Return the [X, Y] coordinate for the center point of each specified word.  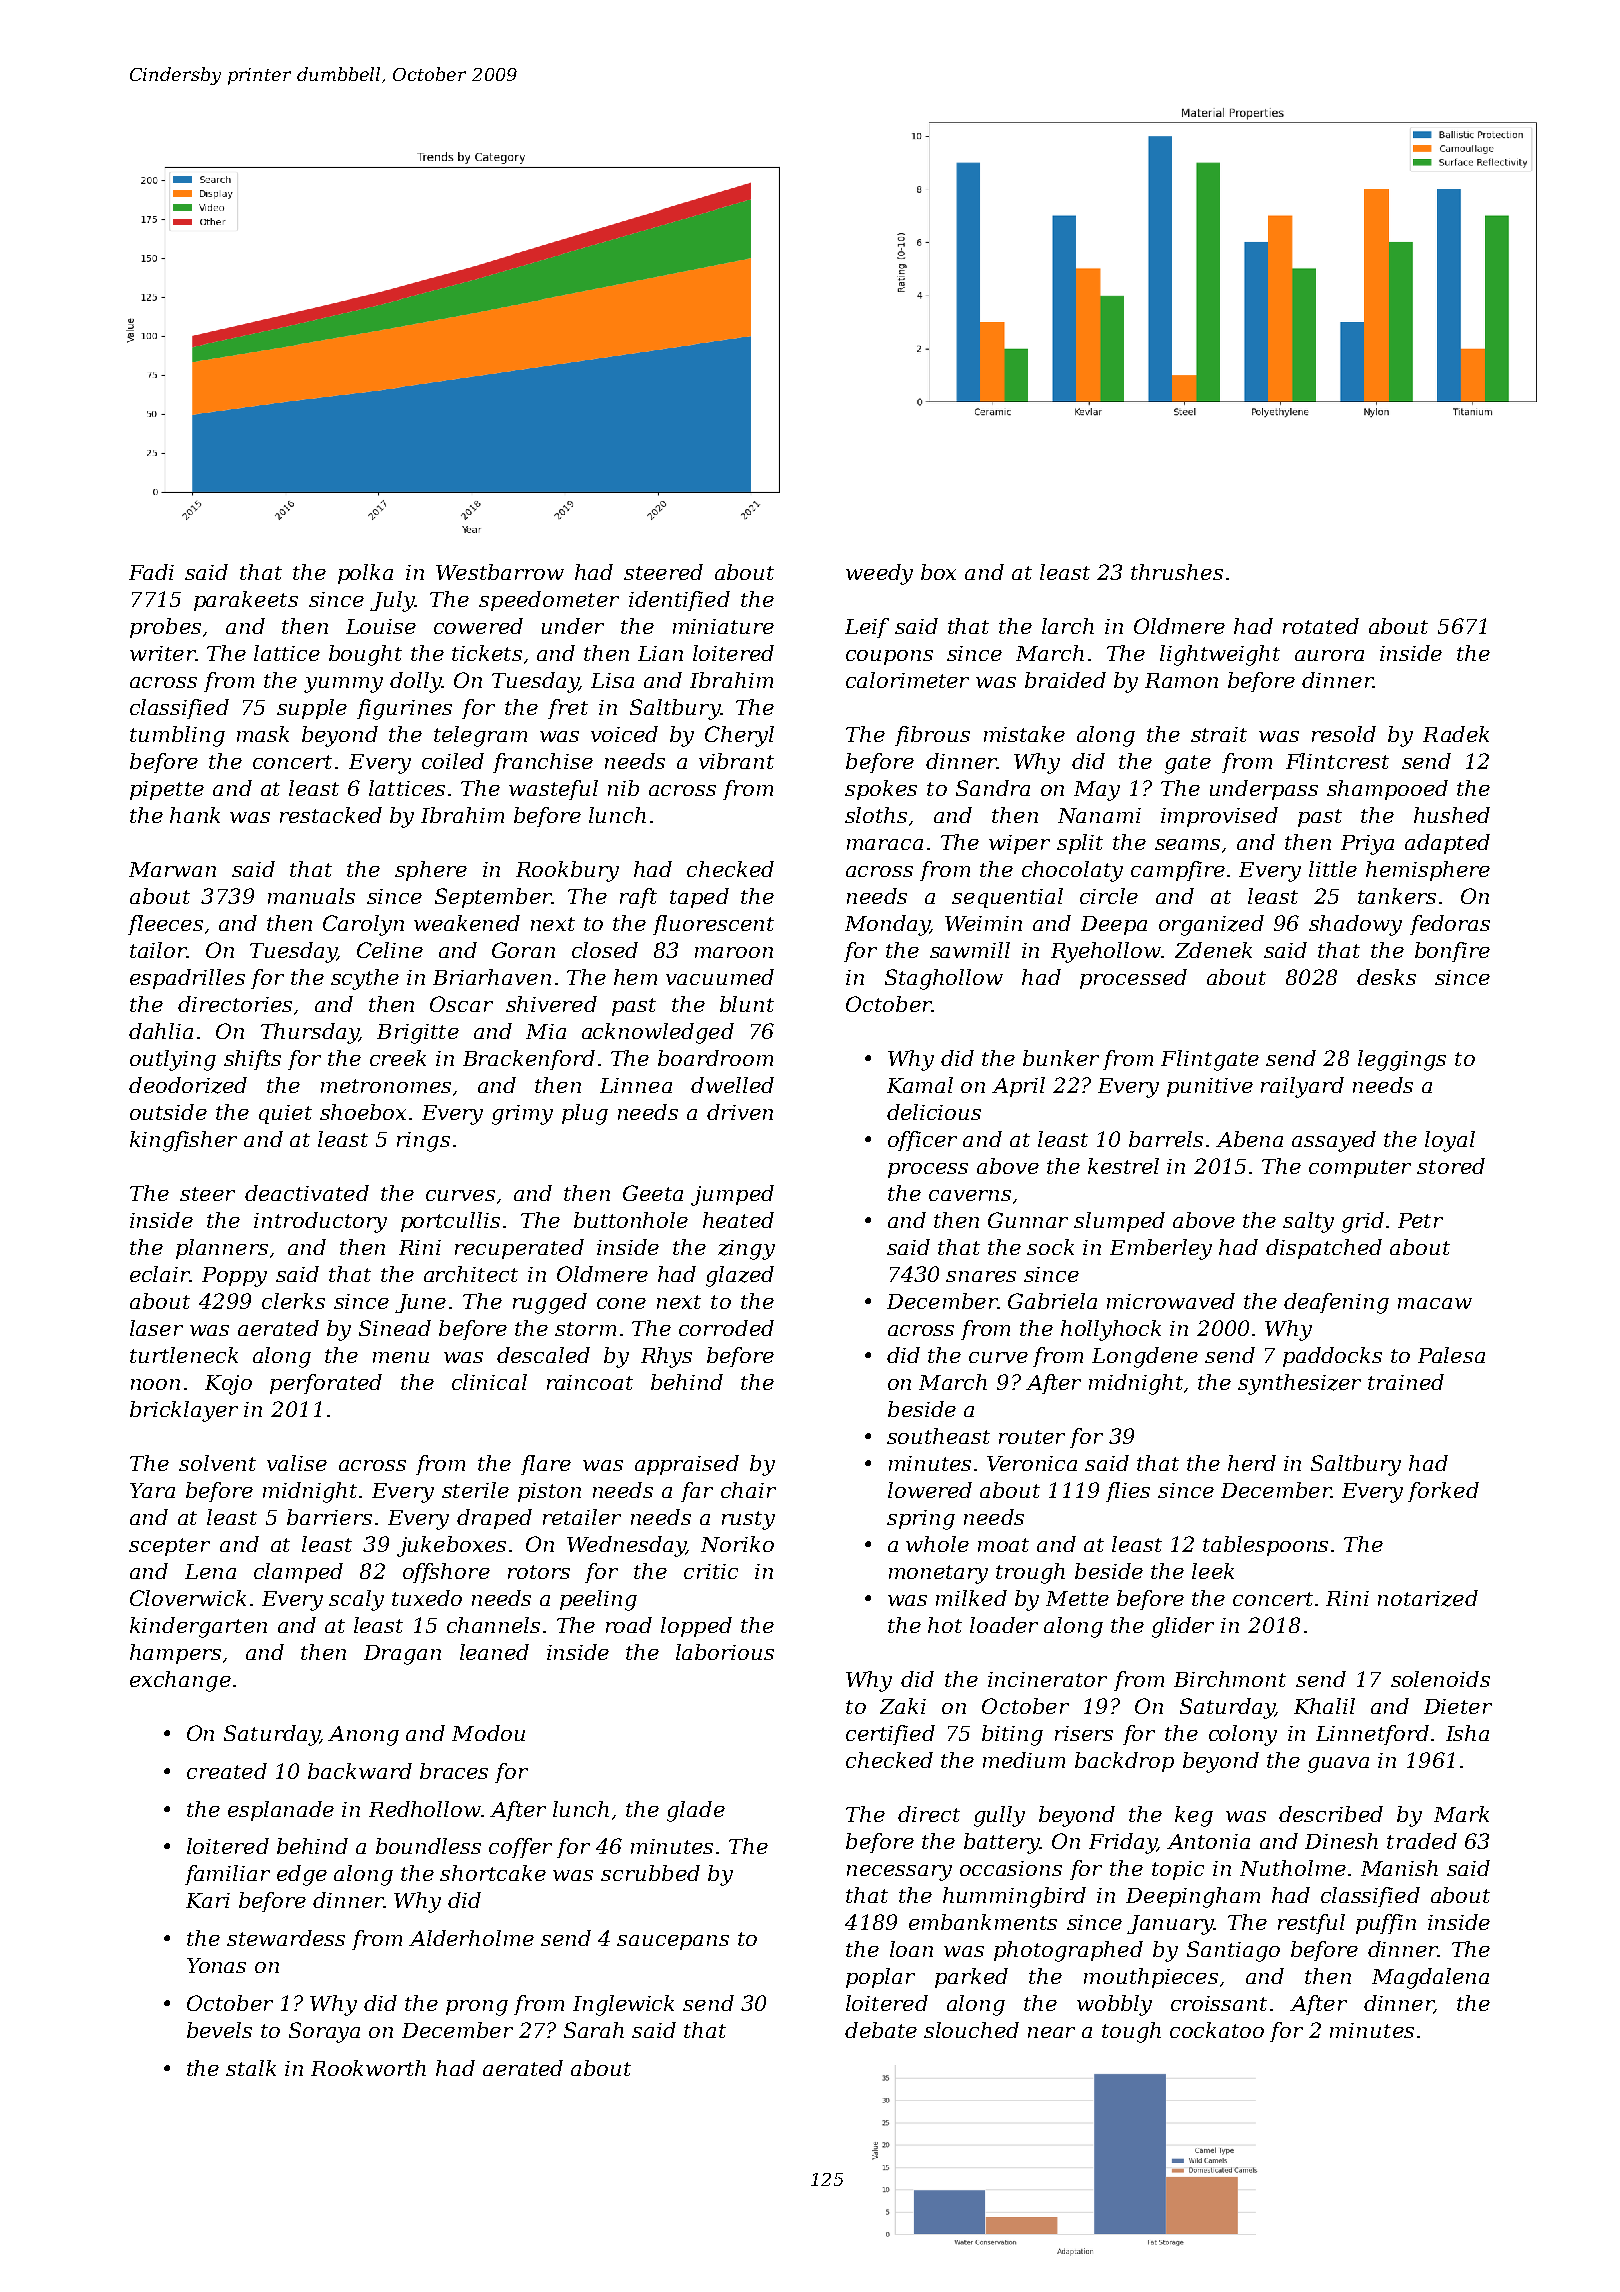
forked [1443, 1492]
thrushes [1177, 572]
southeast [938, 1436]
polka [365, 574]
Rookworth [368, 2068]
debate [881, 2030]
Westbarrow [500, 572]
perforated [326, 1384]
